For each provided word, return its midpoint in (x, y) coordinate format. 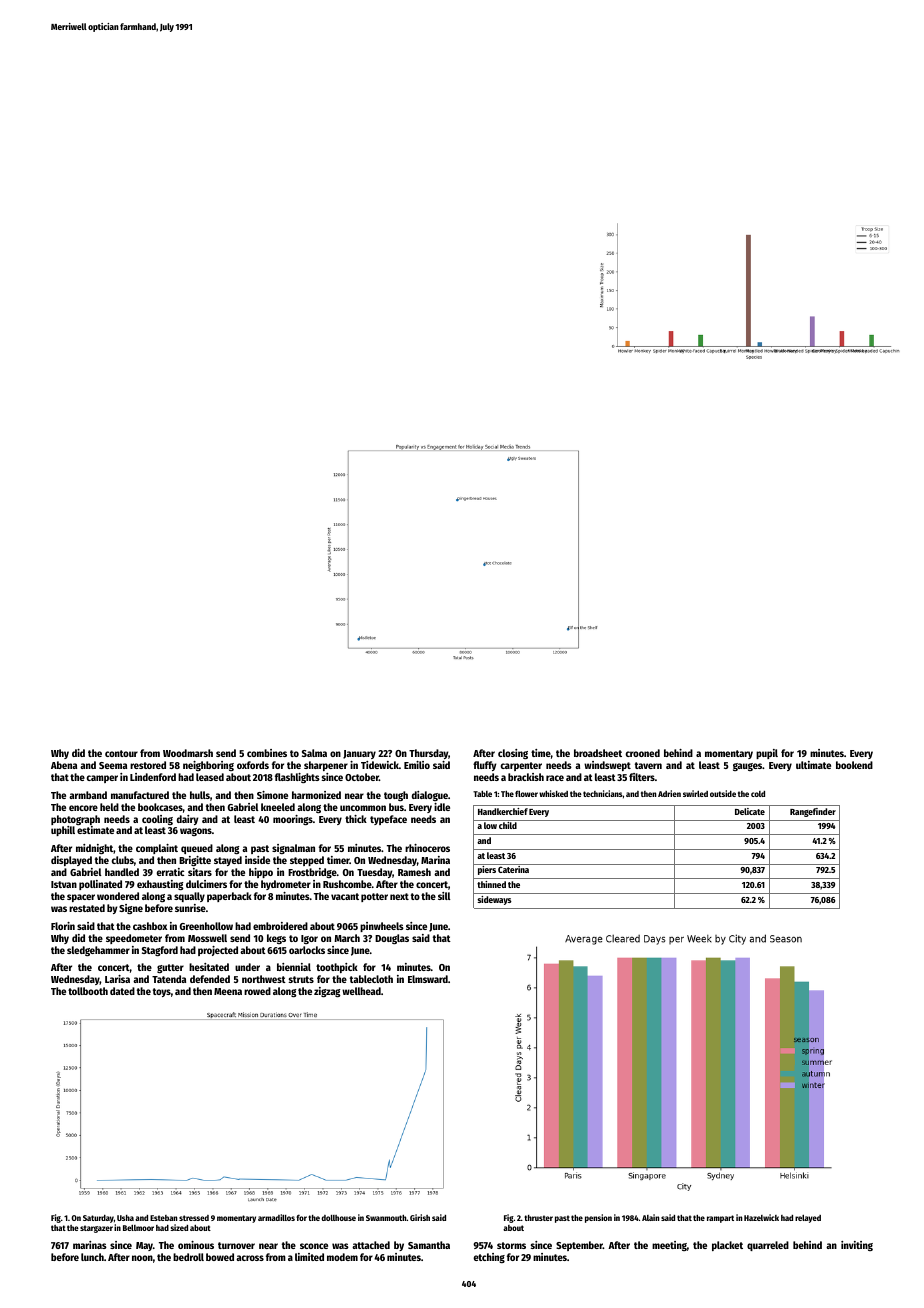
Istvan (64, 884)
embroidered (280, 926)
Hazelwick (761, 1217)
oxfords (253, 765)
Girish (420, 1217)
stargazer (96, 1229)
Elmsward (428, 979)
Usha (125, 1218)
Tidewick (380, 765)
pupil (767, 754)
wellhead (361, 991)
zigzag (327, 992)
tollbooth (88, 991)
